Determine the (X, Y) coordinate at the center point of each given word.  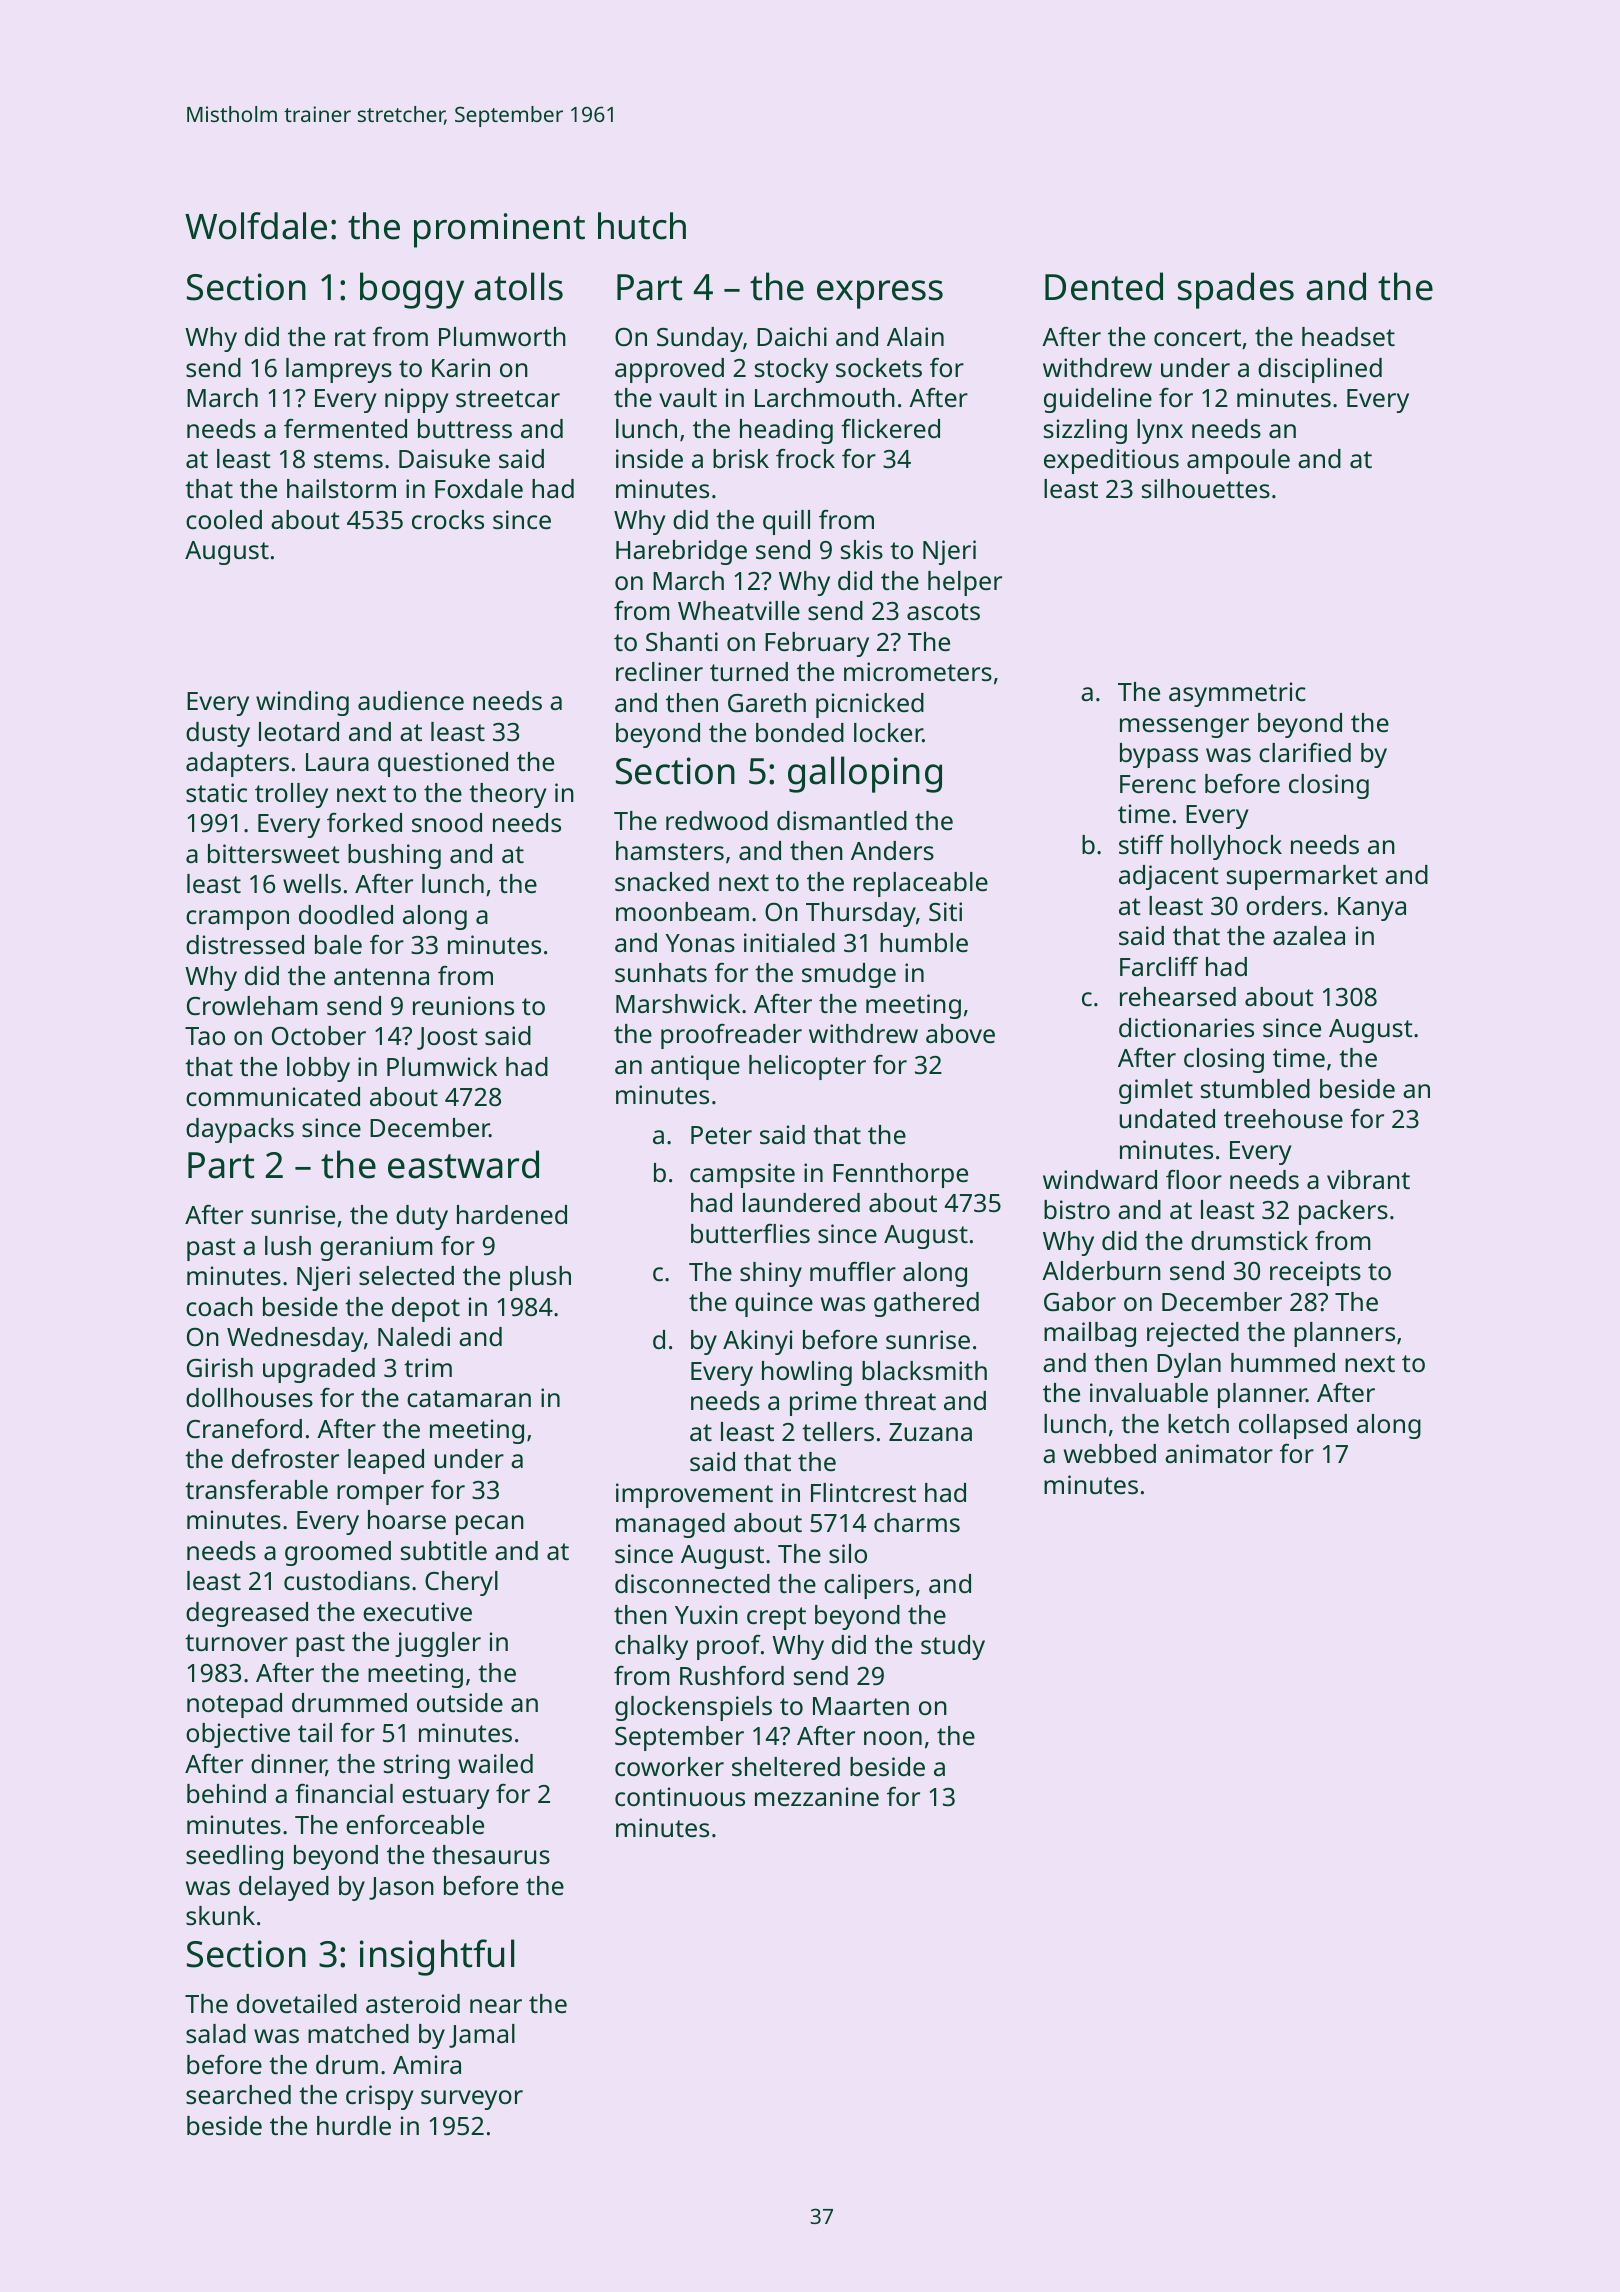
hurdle (354, 2125)
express (880, 294)
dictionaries (1186, 1027)
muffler (853, 1271)
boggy (412, 290)
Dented (1104, 286)
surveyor (472, 2100)
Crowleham (252, 1005)
